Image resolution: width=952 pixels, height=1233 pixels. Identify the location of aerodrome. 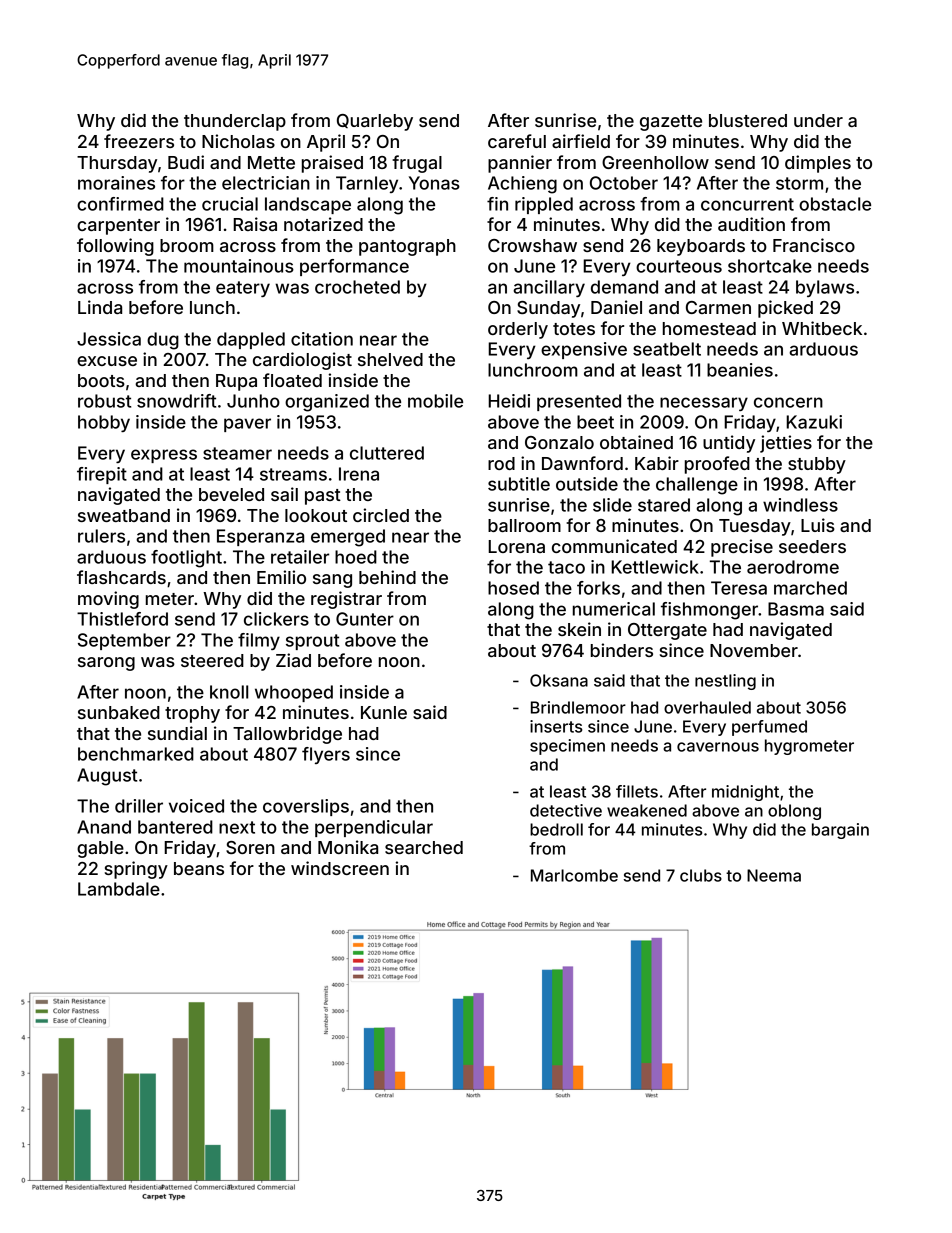
(793, 567).
